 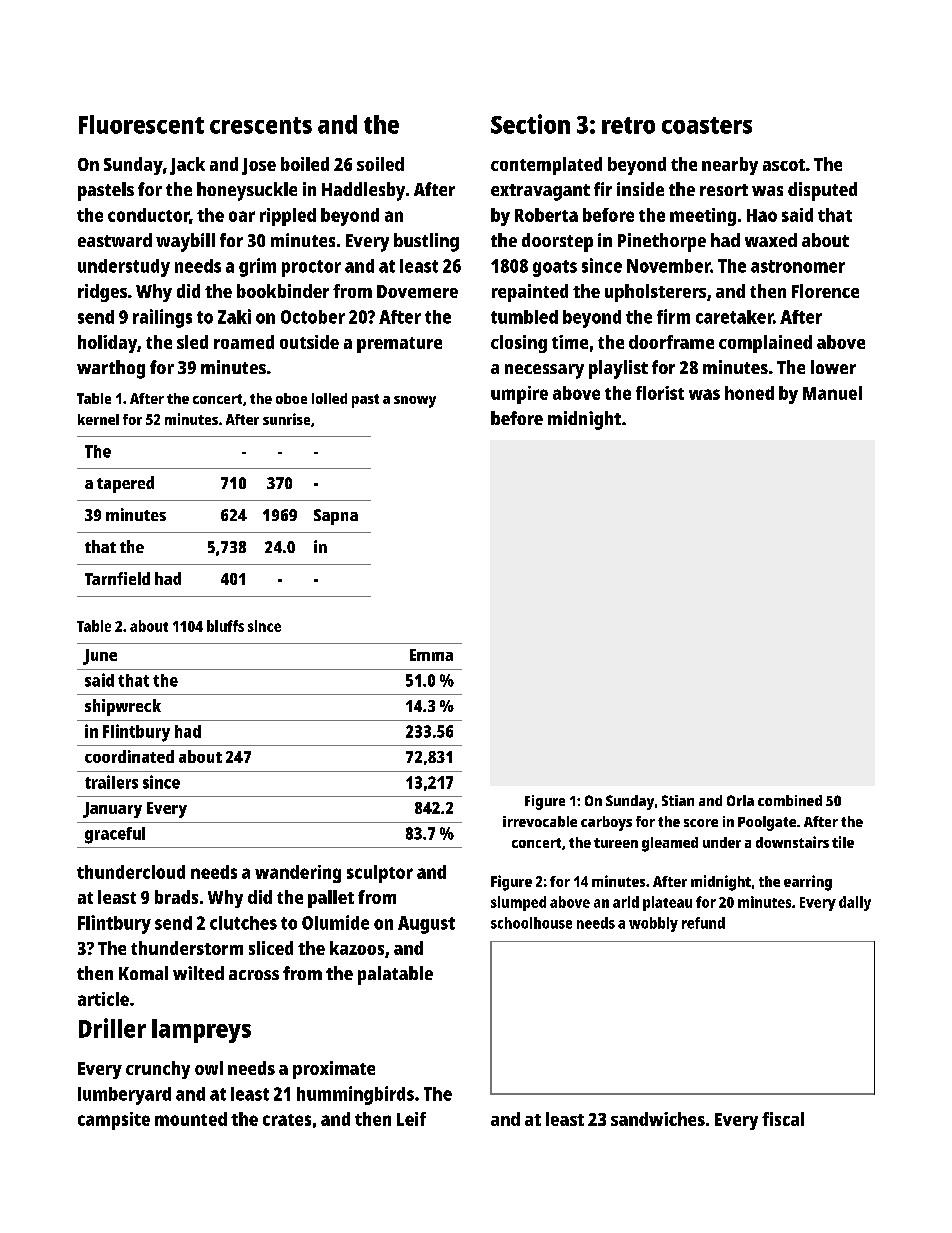 I want to click on tapered, so click(x=125, y=484).
